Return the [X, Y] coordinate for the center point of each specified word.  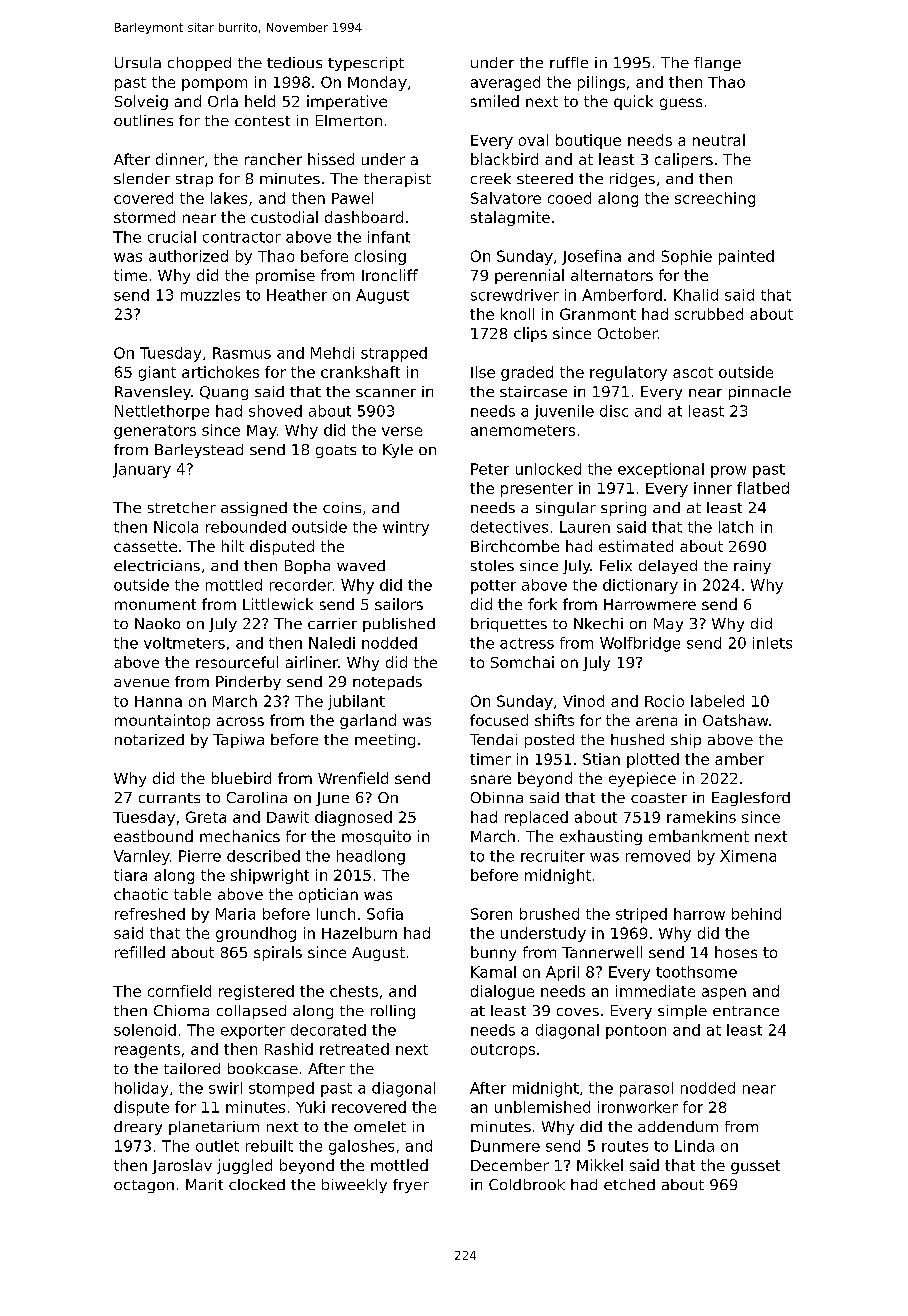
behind [756, 914]
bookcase [263, 1068]
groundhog [256, 934]
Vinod [583, 701]
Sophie [687, 257]
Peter [490, 469]
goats [336, 451]
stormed [144, 217]
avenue [141, 683]
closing [380, 257]
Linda [694, 1146]
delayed [668, 567]
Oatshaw [735, 720]
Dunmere [505, 1146]
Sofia [385, 914]
